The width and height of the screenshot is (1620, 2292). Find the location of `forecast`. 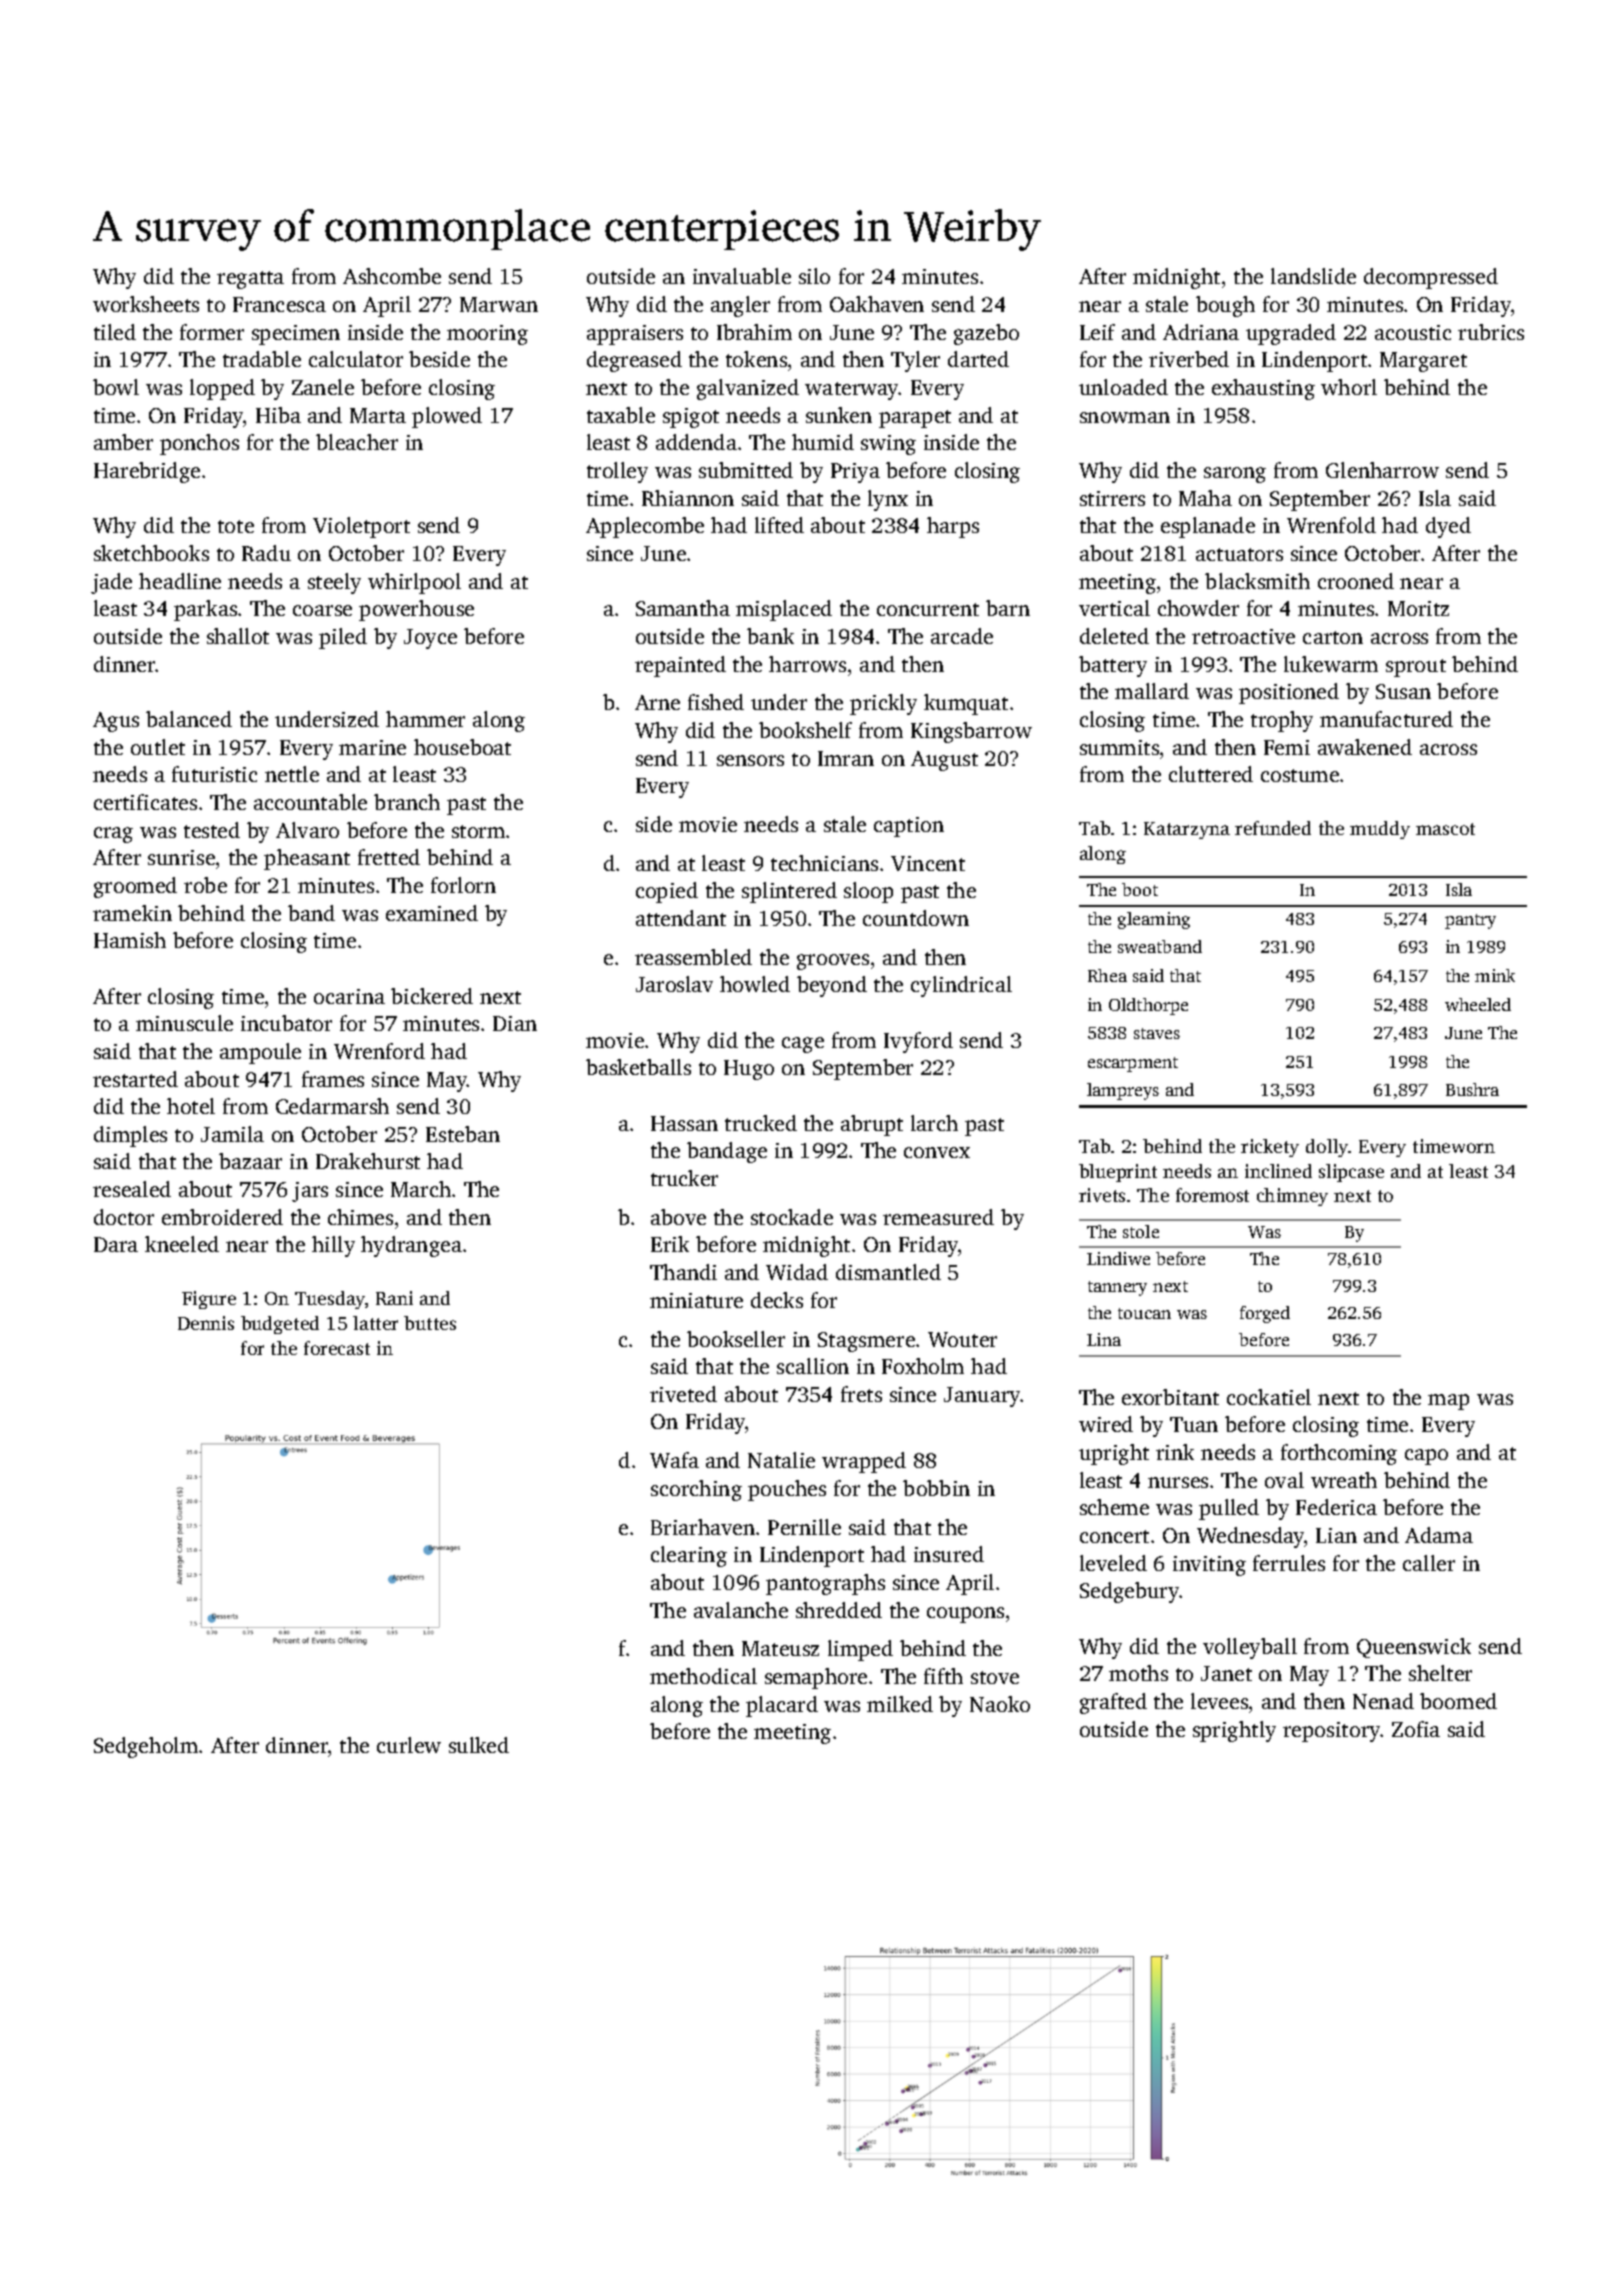

forecast is located at coordinates (337, 1348).
